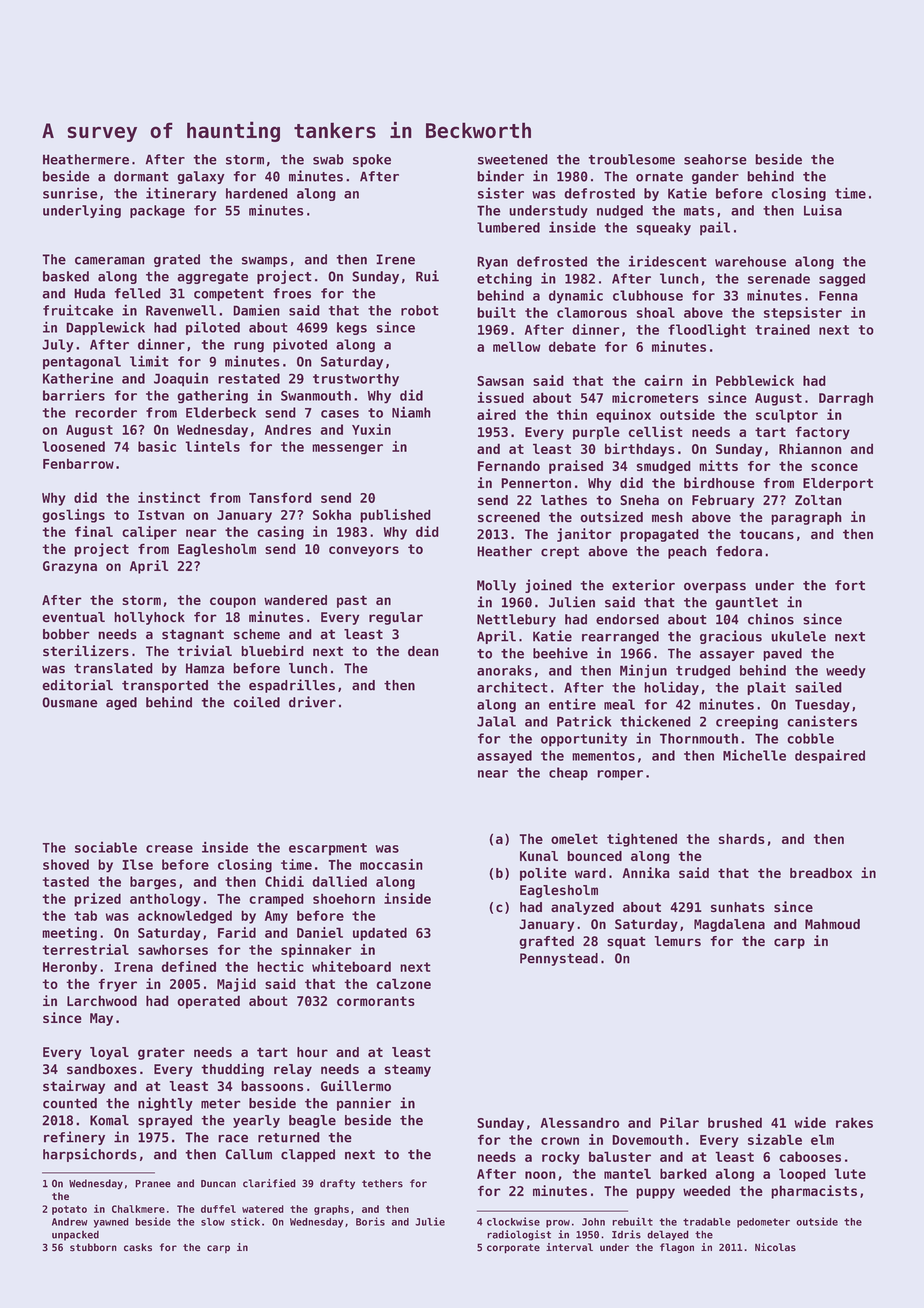 The height and width of the image is (1308, 924). What do you see at coordinates (372, 160) in the image?
I see `spoke` at bounding box center [372, 160].
